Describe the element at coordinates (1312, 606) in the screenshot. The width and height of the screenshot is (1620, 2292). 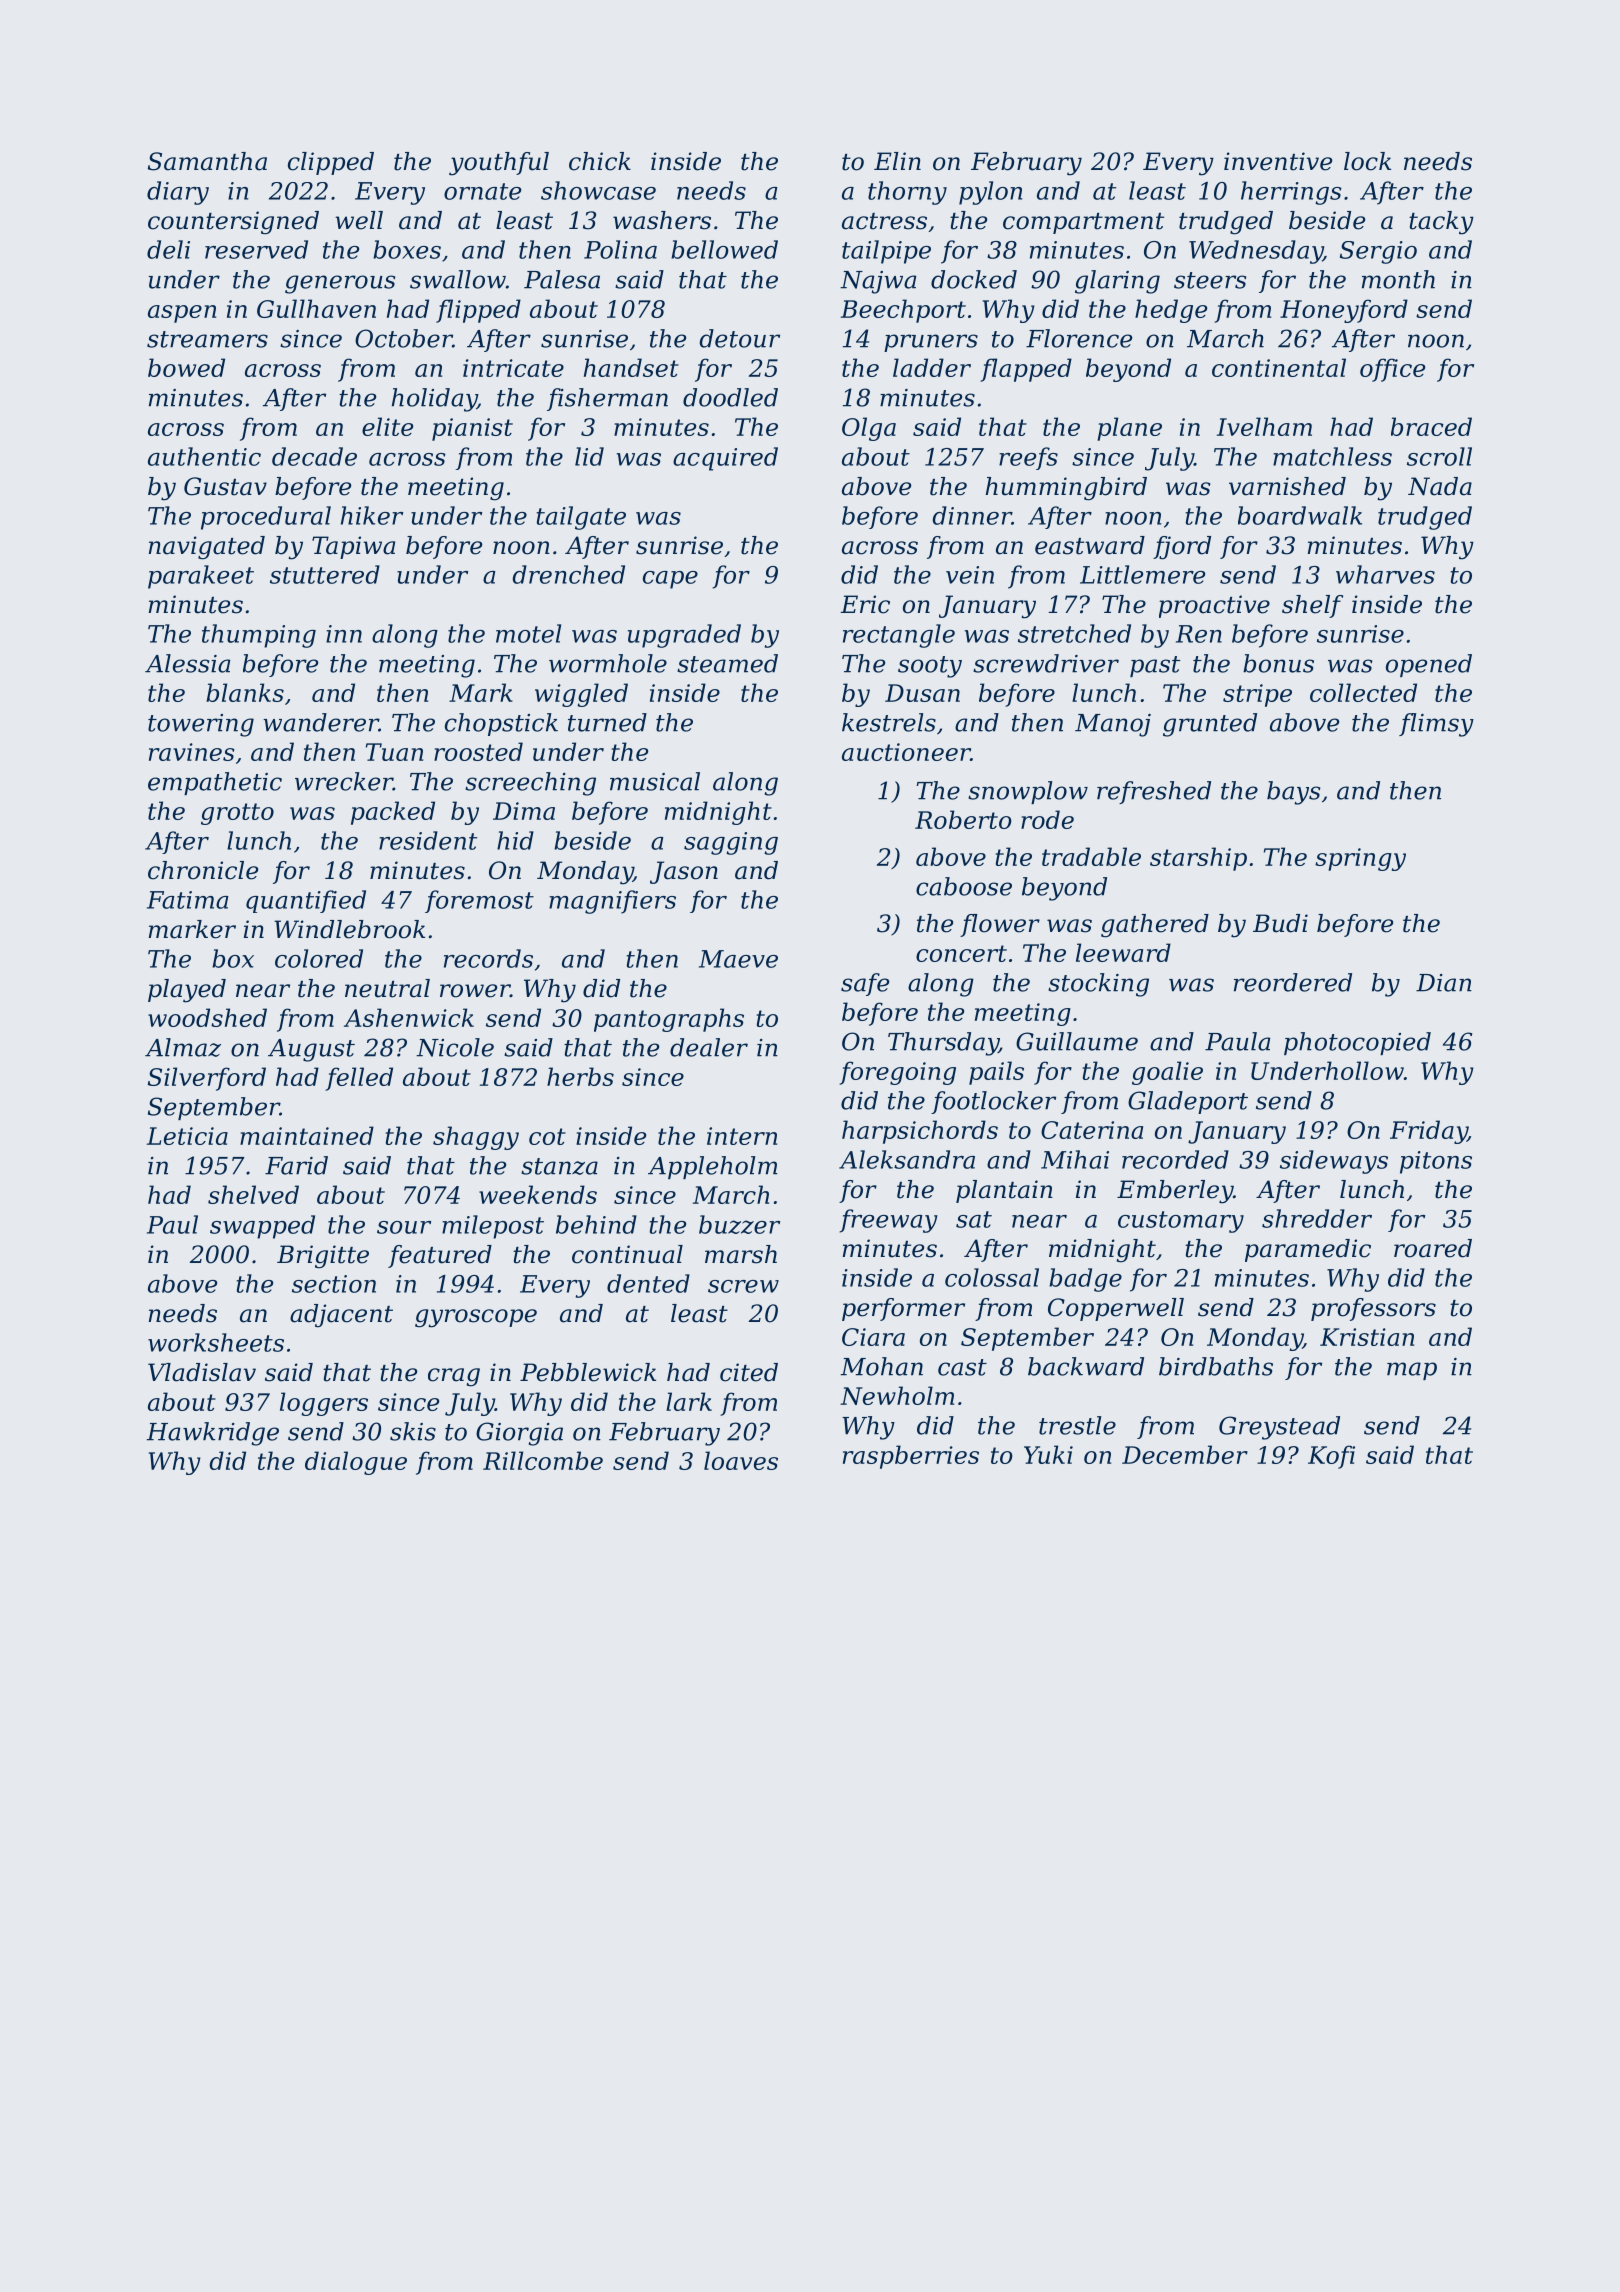
I see `shelf` at that location.
